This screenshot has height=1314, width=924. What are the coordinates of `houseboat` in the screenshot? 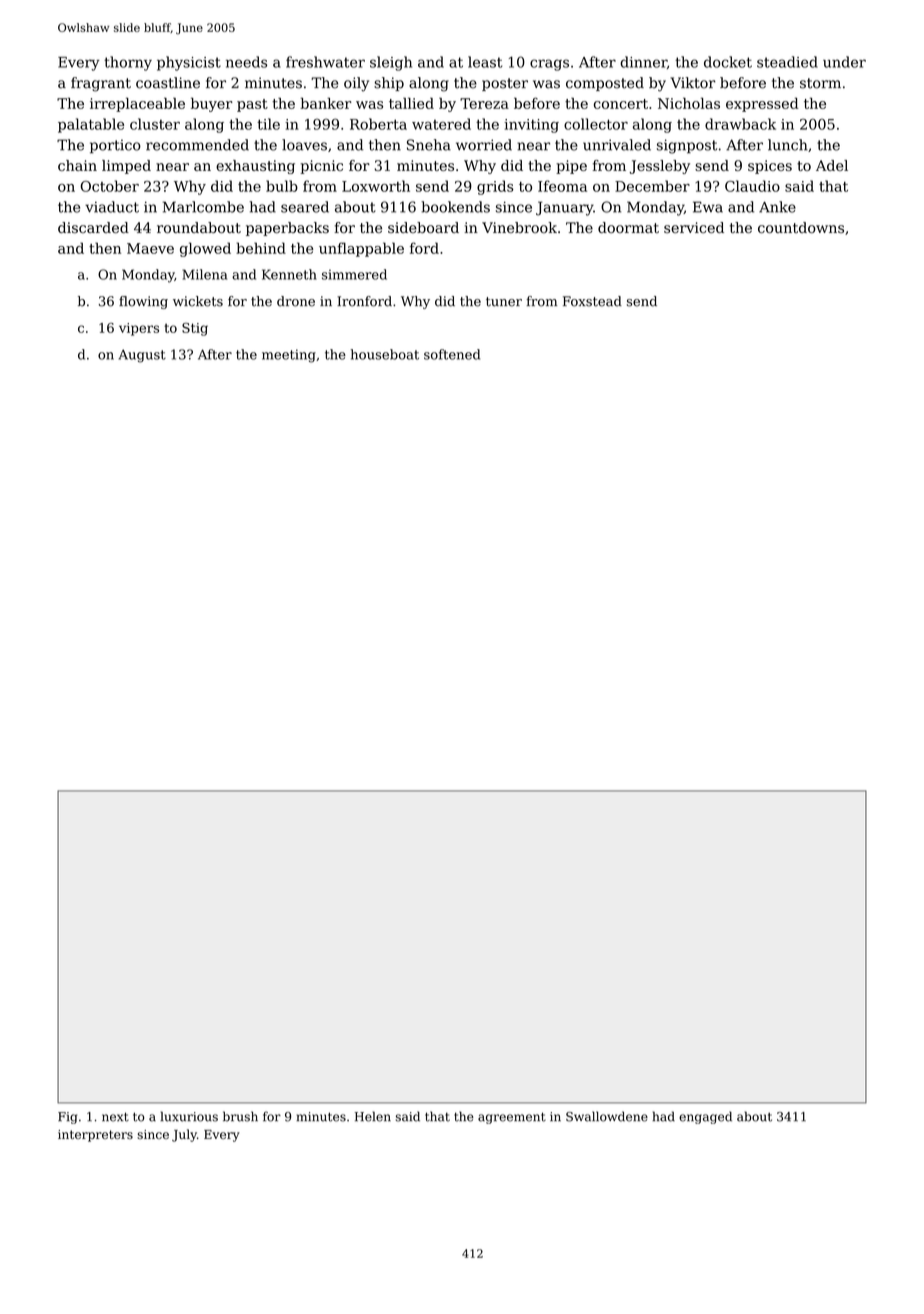 It's located at (385, 354).
